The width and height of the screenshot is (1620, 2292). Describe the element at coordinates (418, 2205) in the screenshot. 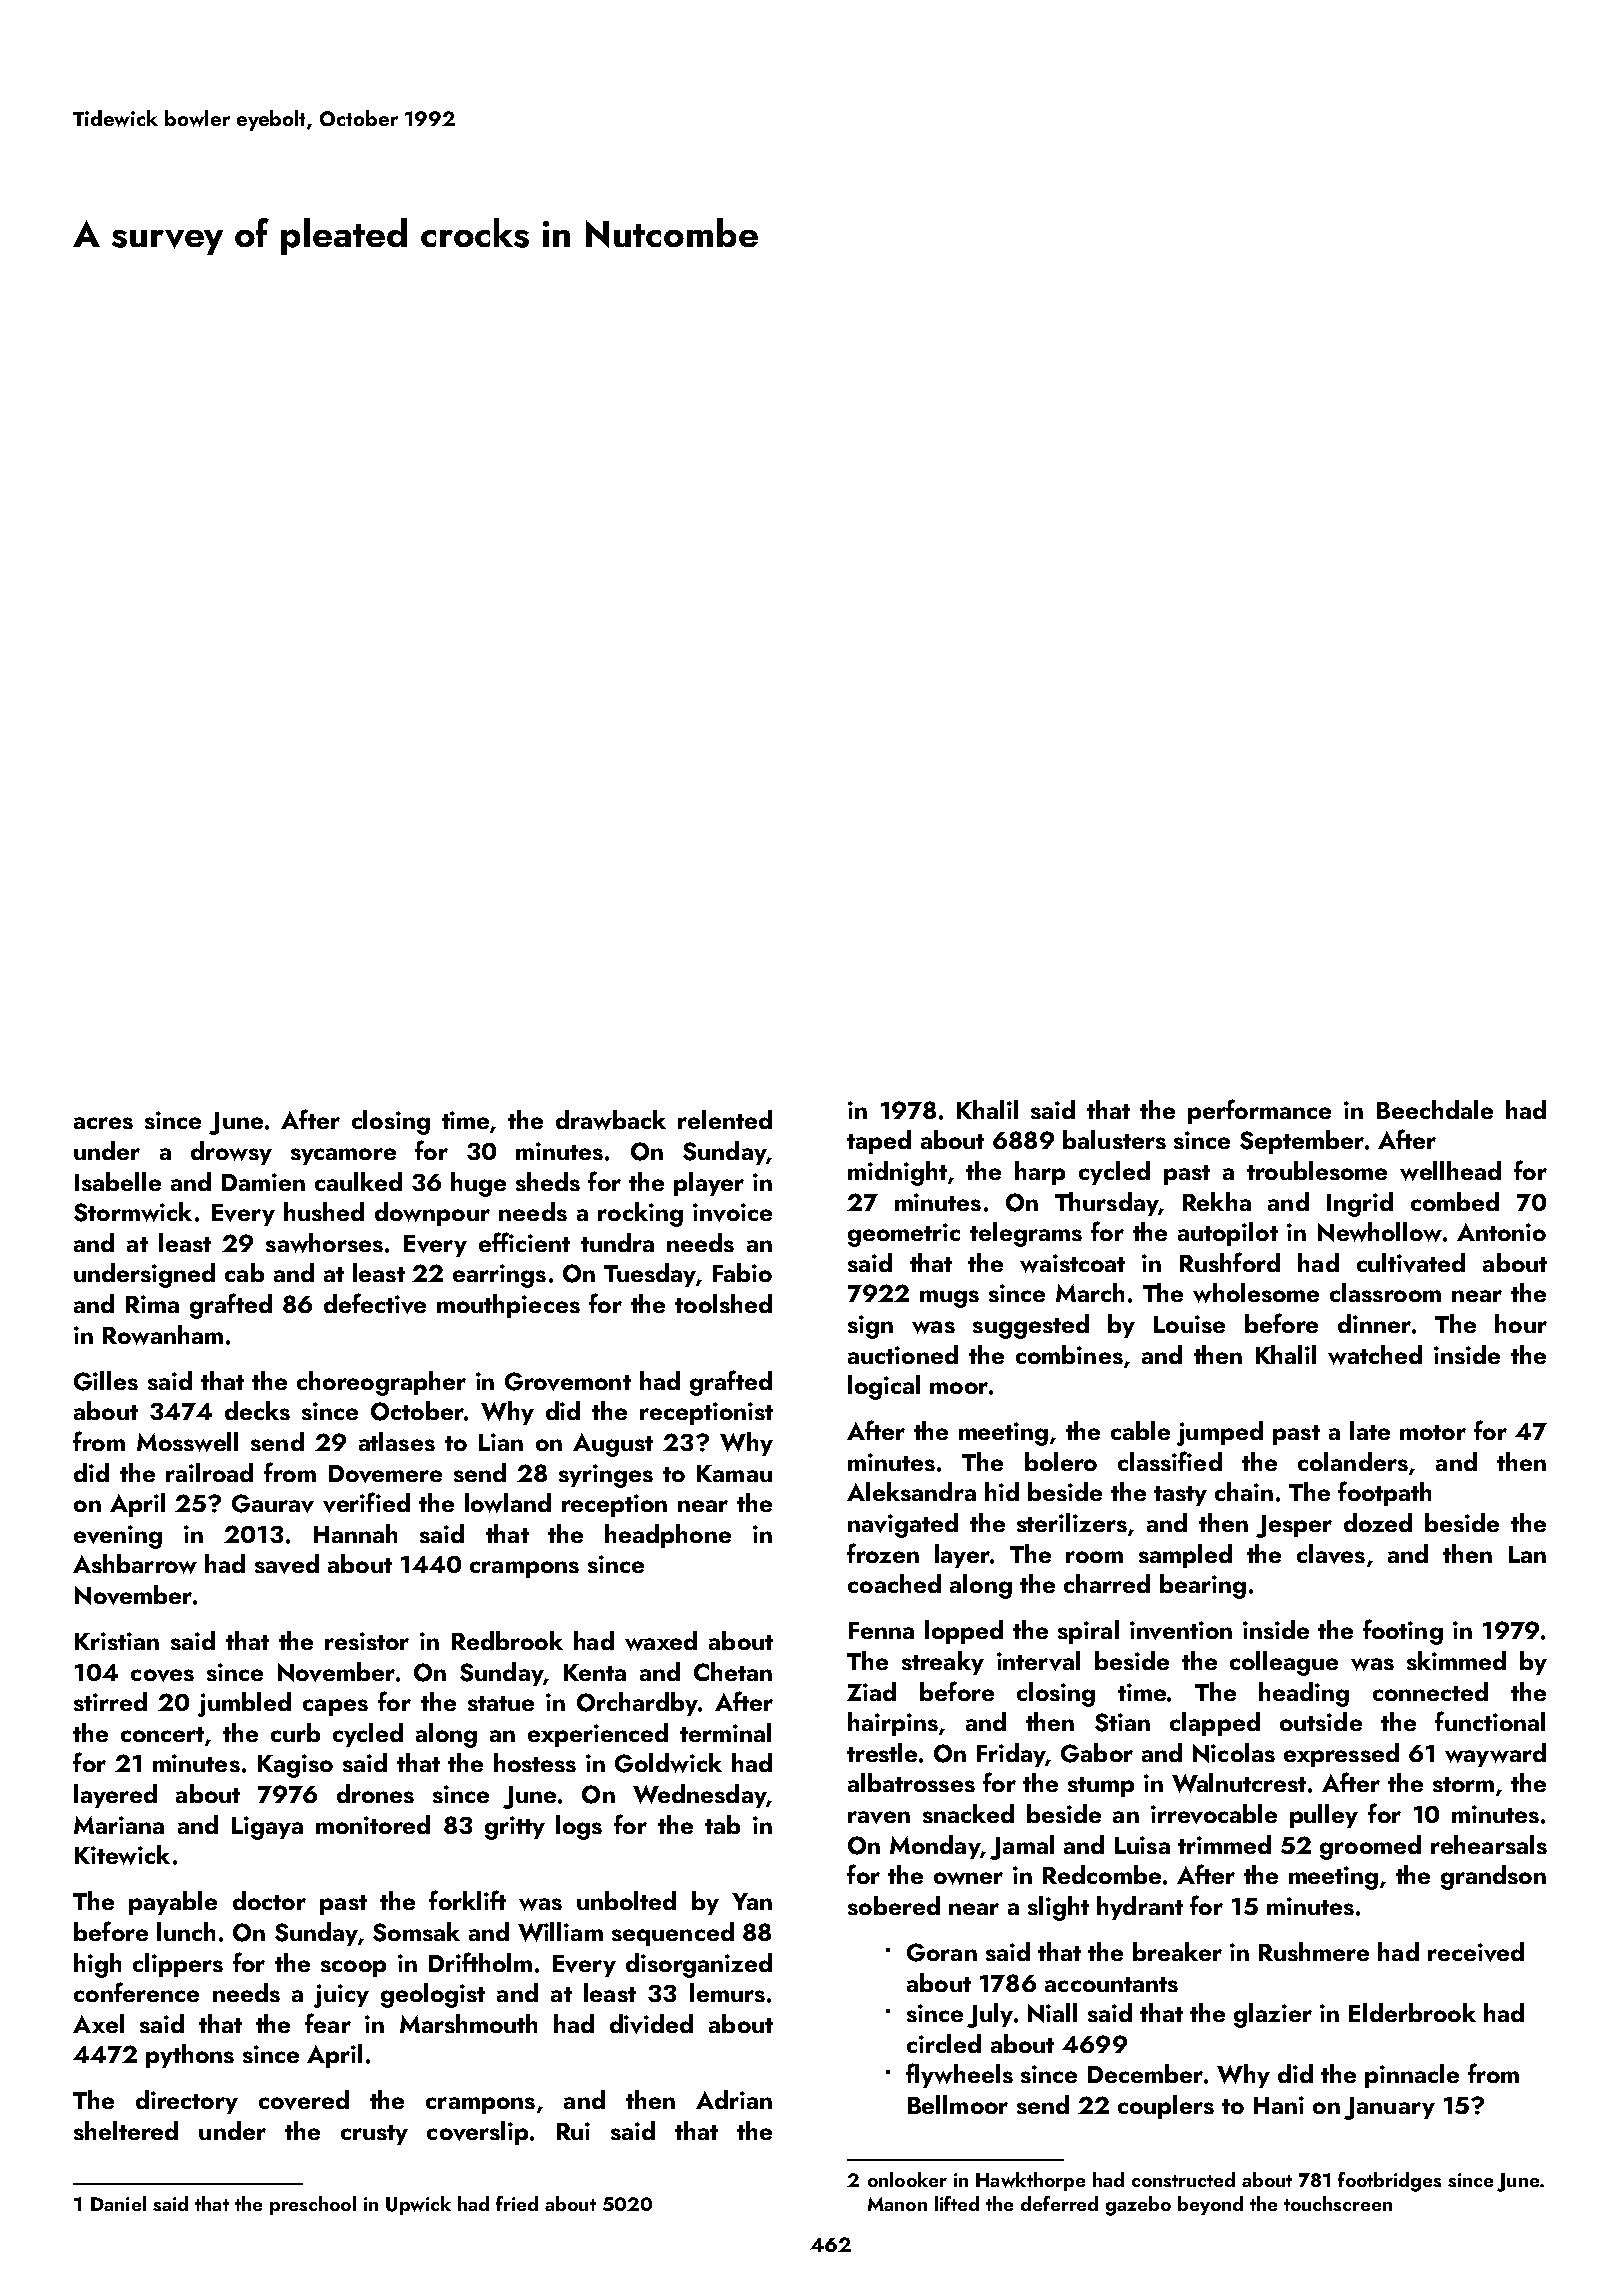

I see `Upwick` at that location.
